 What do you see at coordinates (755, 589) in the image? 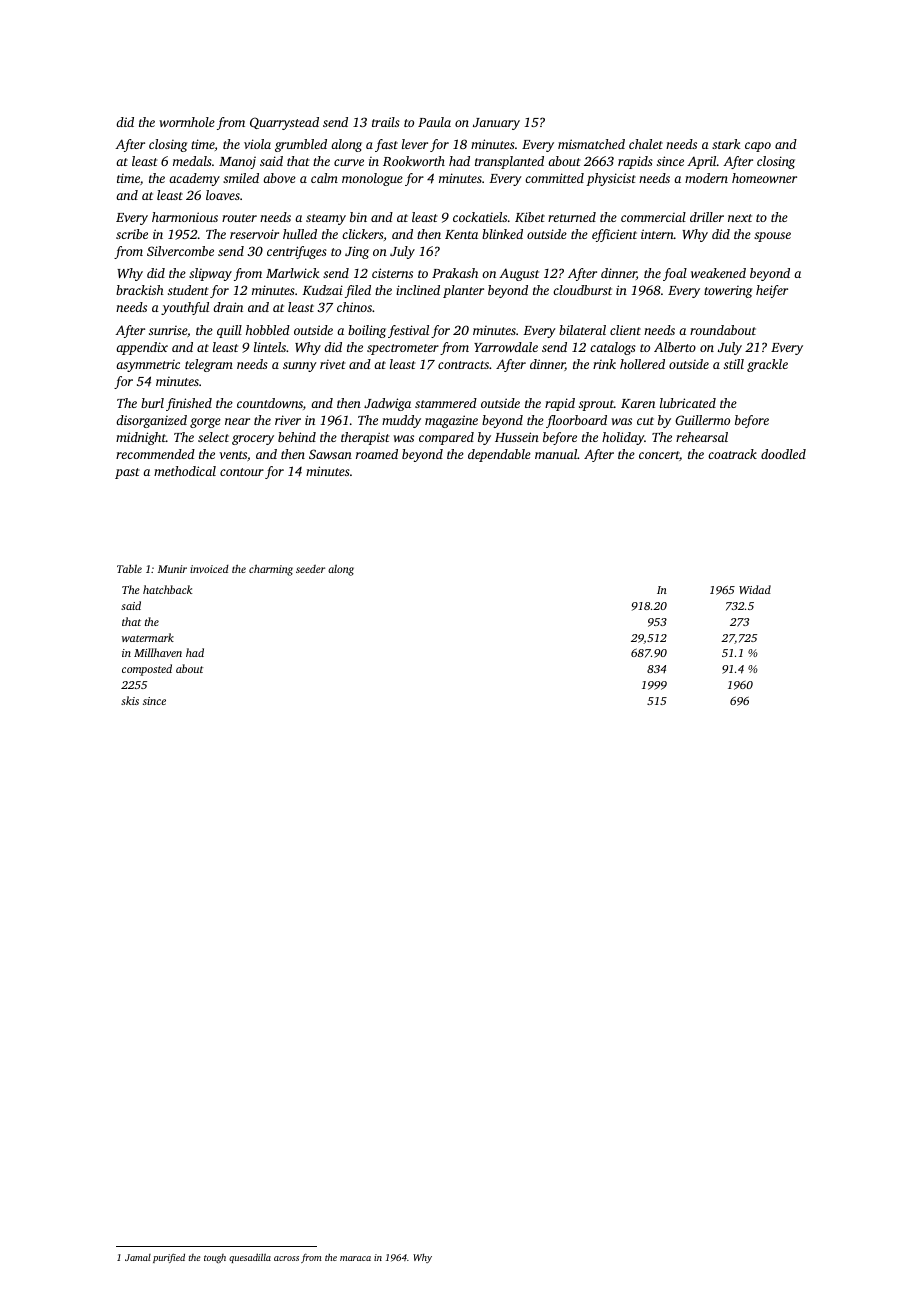
I see `Widad` at bounding box center [755, 589].
